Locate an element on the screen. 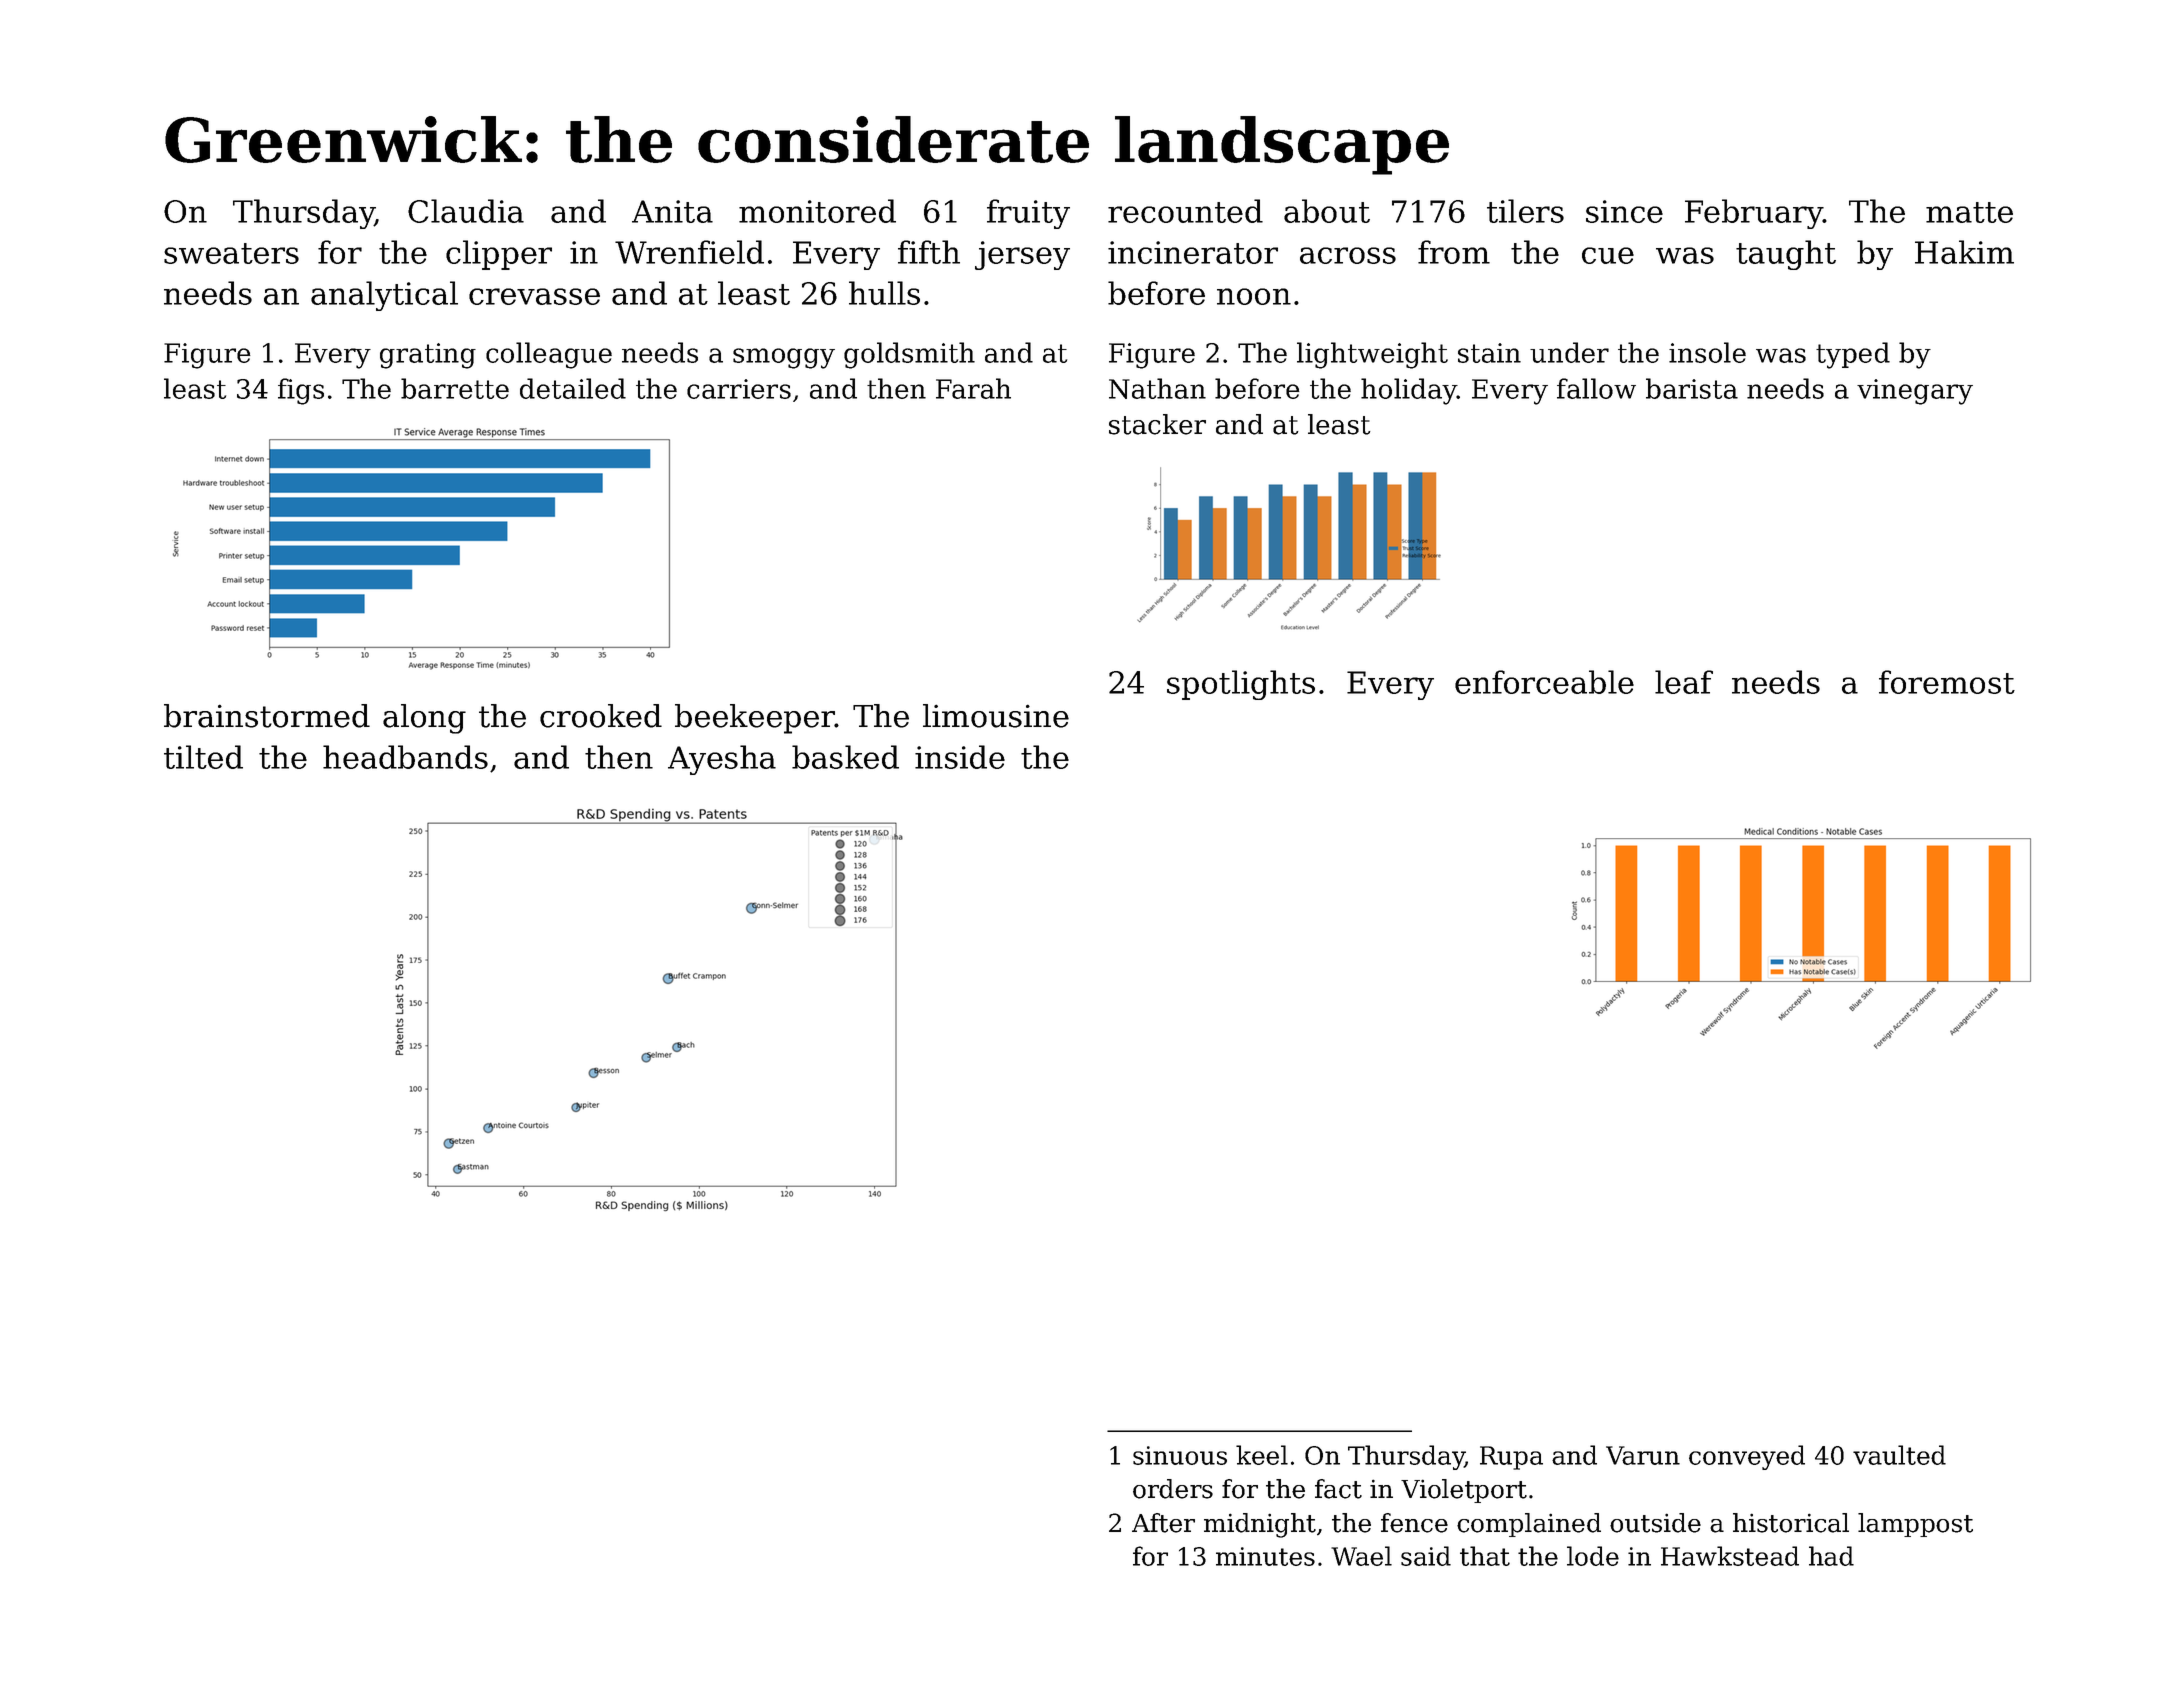  Farah is located at coordinates (973, 388).
